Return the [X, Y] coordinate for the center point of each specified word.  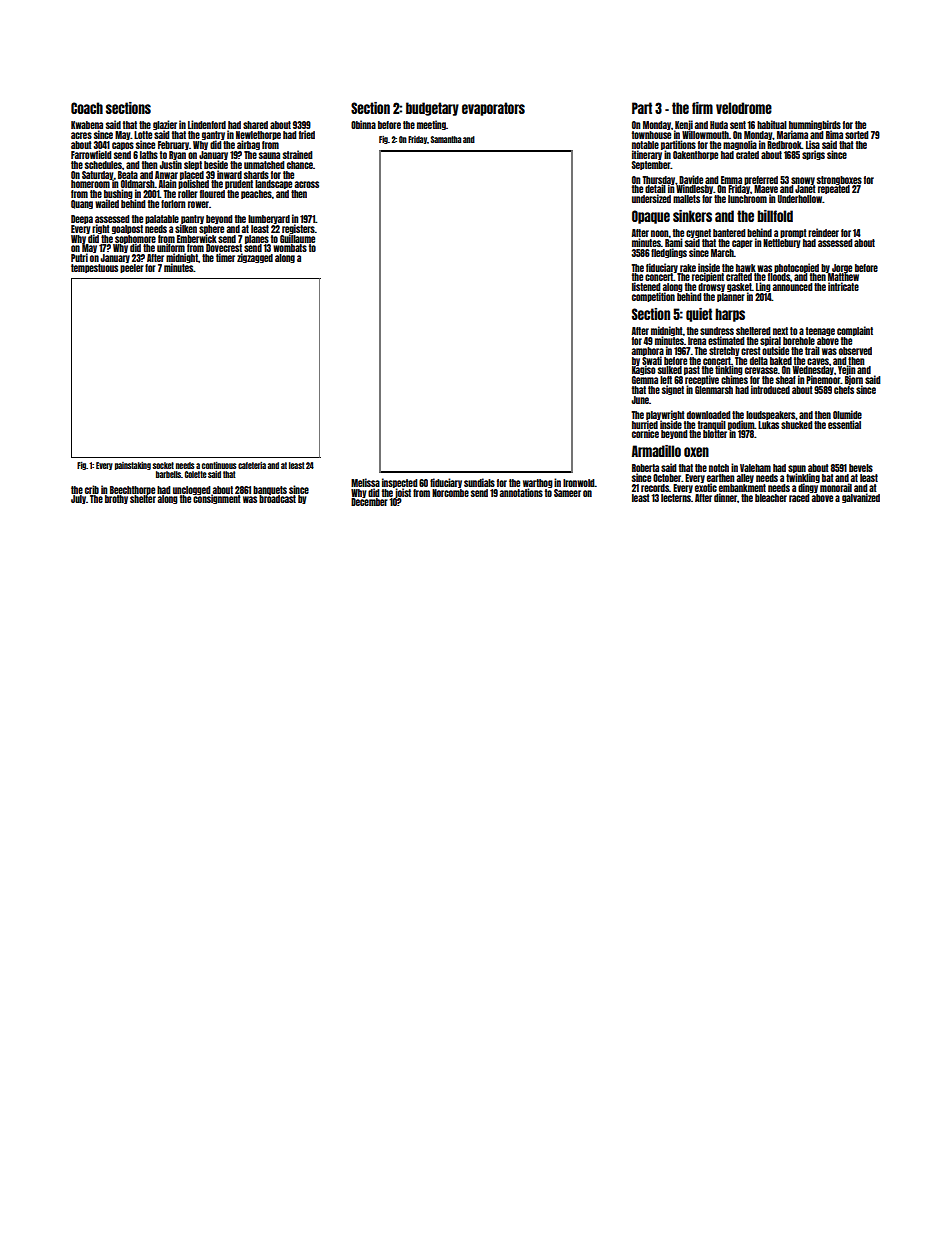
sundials [479, 482]
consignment [217, 499]
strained [298, 154]
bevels [861, 468]
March [722, 253]
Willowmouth [705, 135]
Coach [87, 108]
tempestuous [94, 268]
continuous [219, 465]
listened [646, 286]
